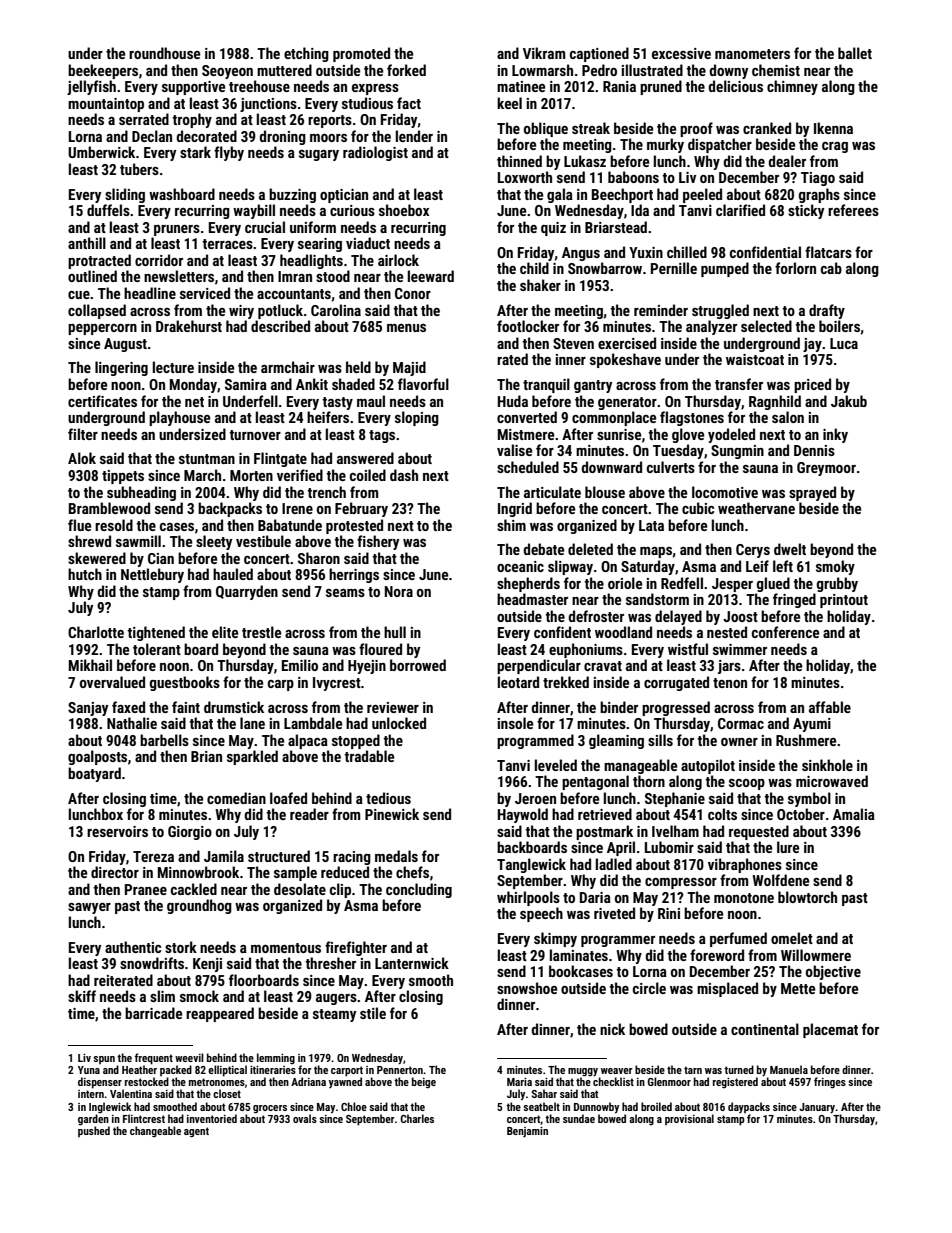  I want to click on jellyfish, so click(91, 87).
